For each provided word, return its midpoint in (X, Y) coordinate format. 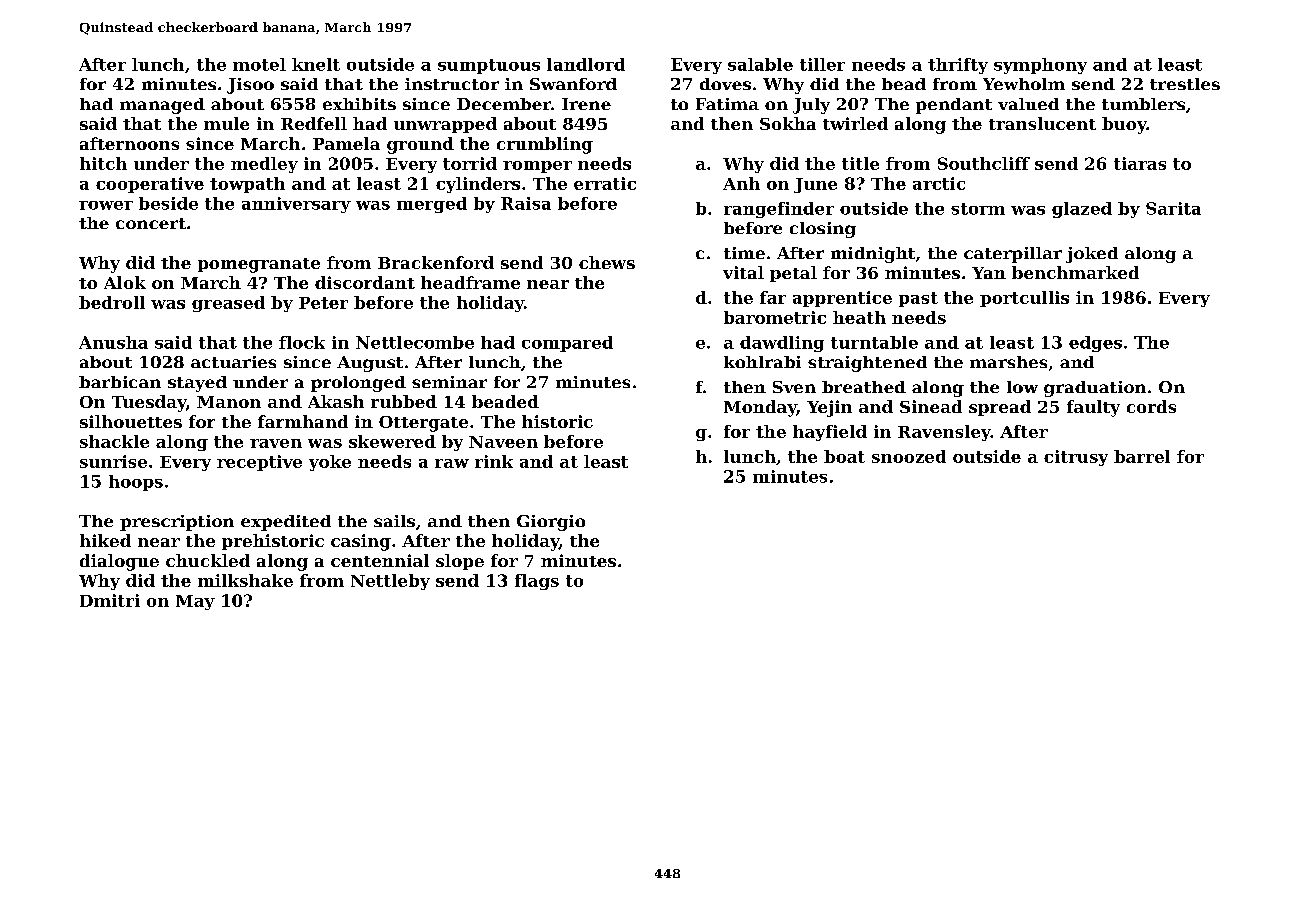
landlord (586, 64)
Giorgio (551, 523)
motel (259, 64)
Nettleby (390, 582)
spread (1000, 408)
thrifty (958, 66)
